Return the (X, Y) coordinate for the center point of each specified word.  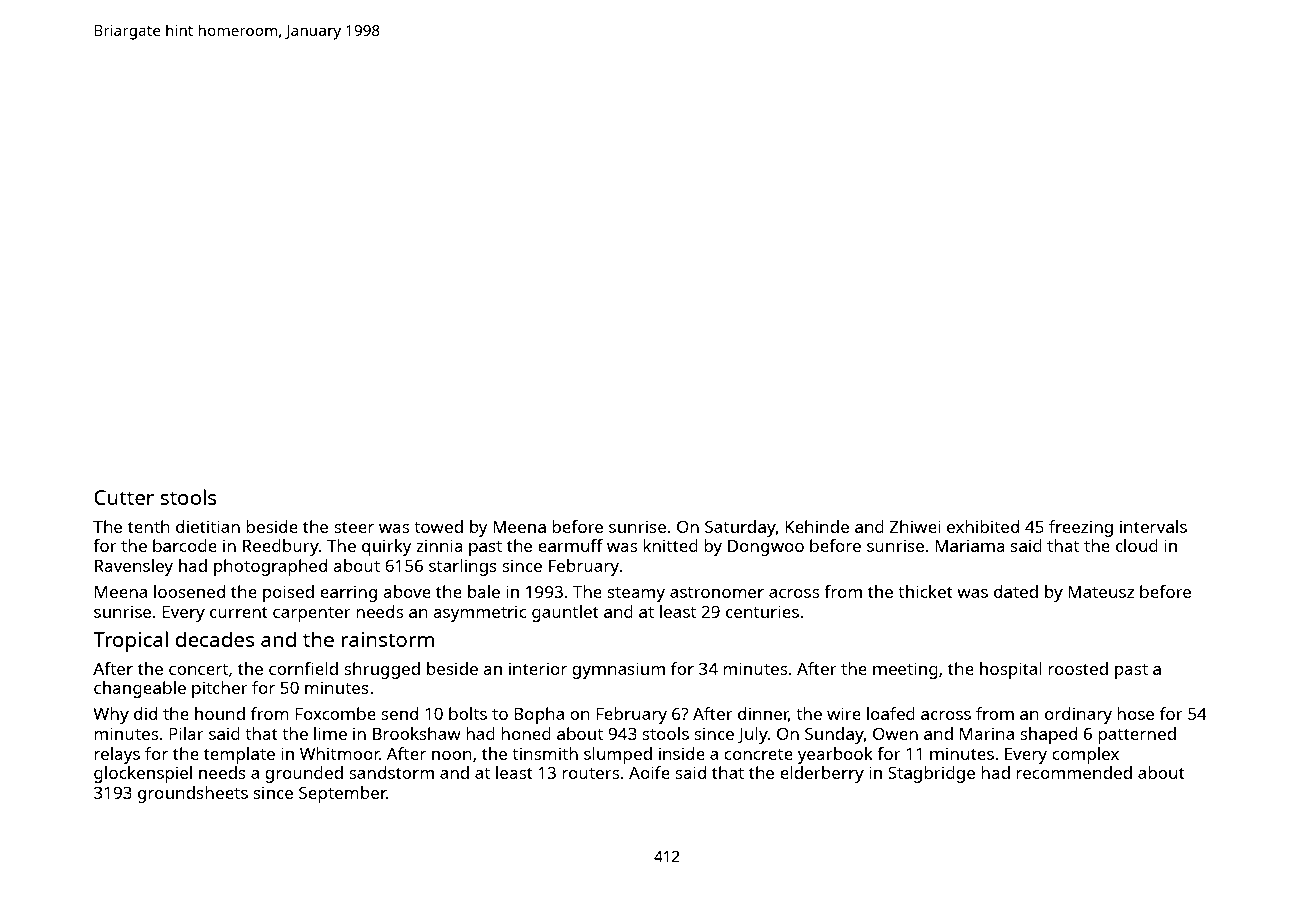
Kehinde (817, 526)
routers (590, 773)
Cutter (124, 497)
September (342, 794)
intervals (1153, 526)
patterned (1137, 735)
